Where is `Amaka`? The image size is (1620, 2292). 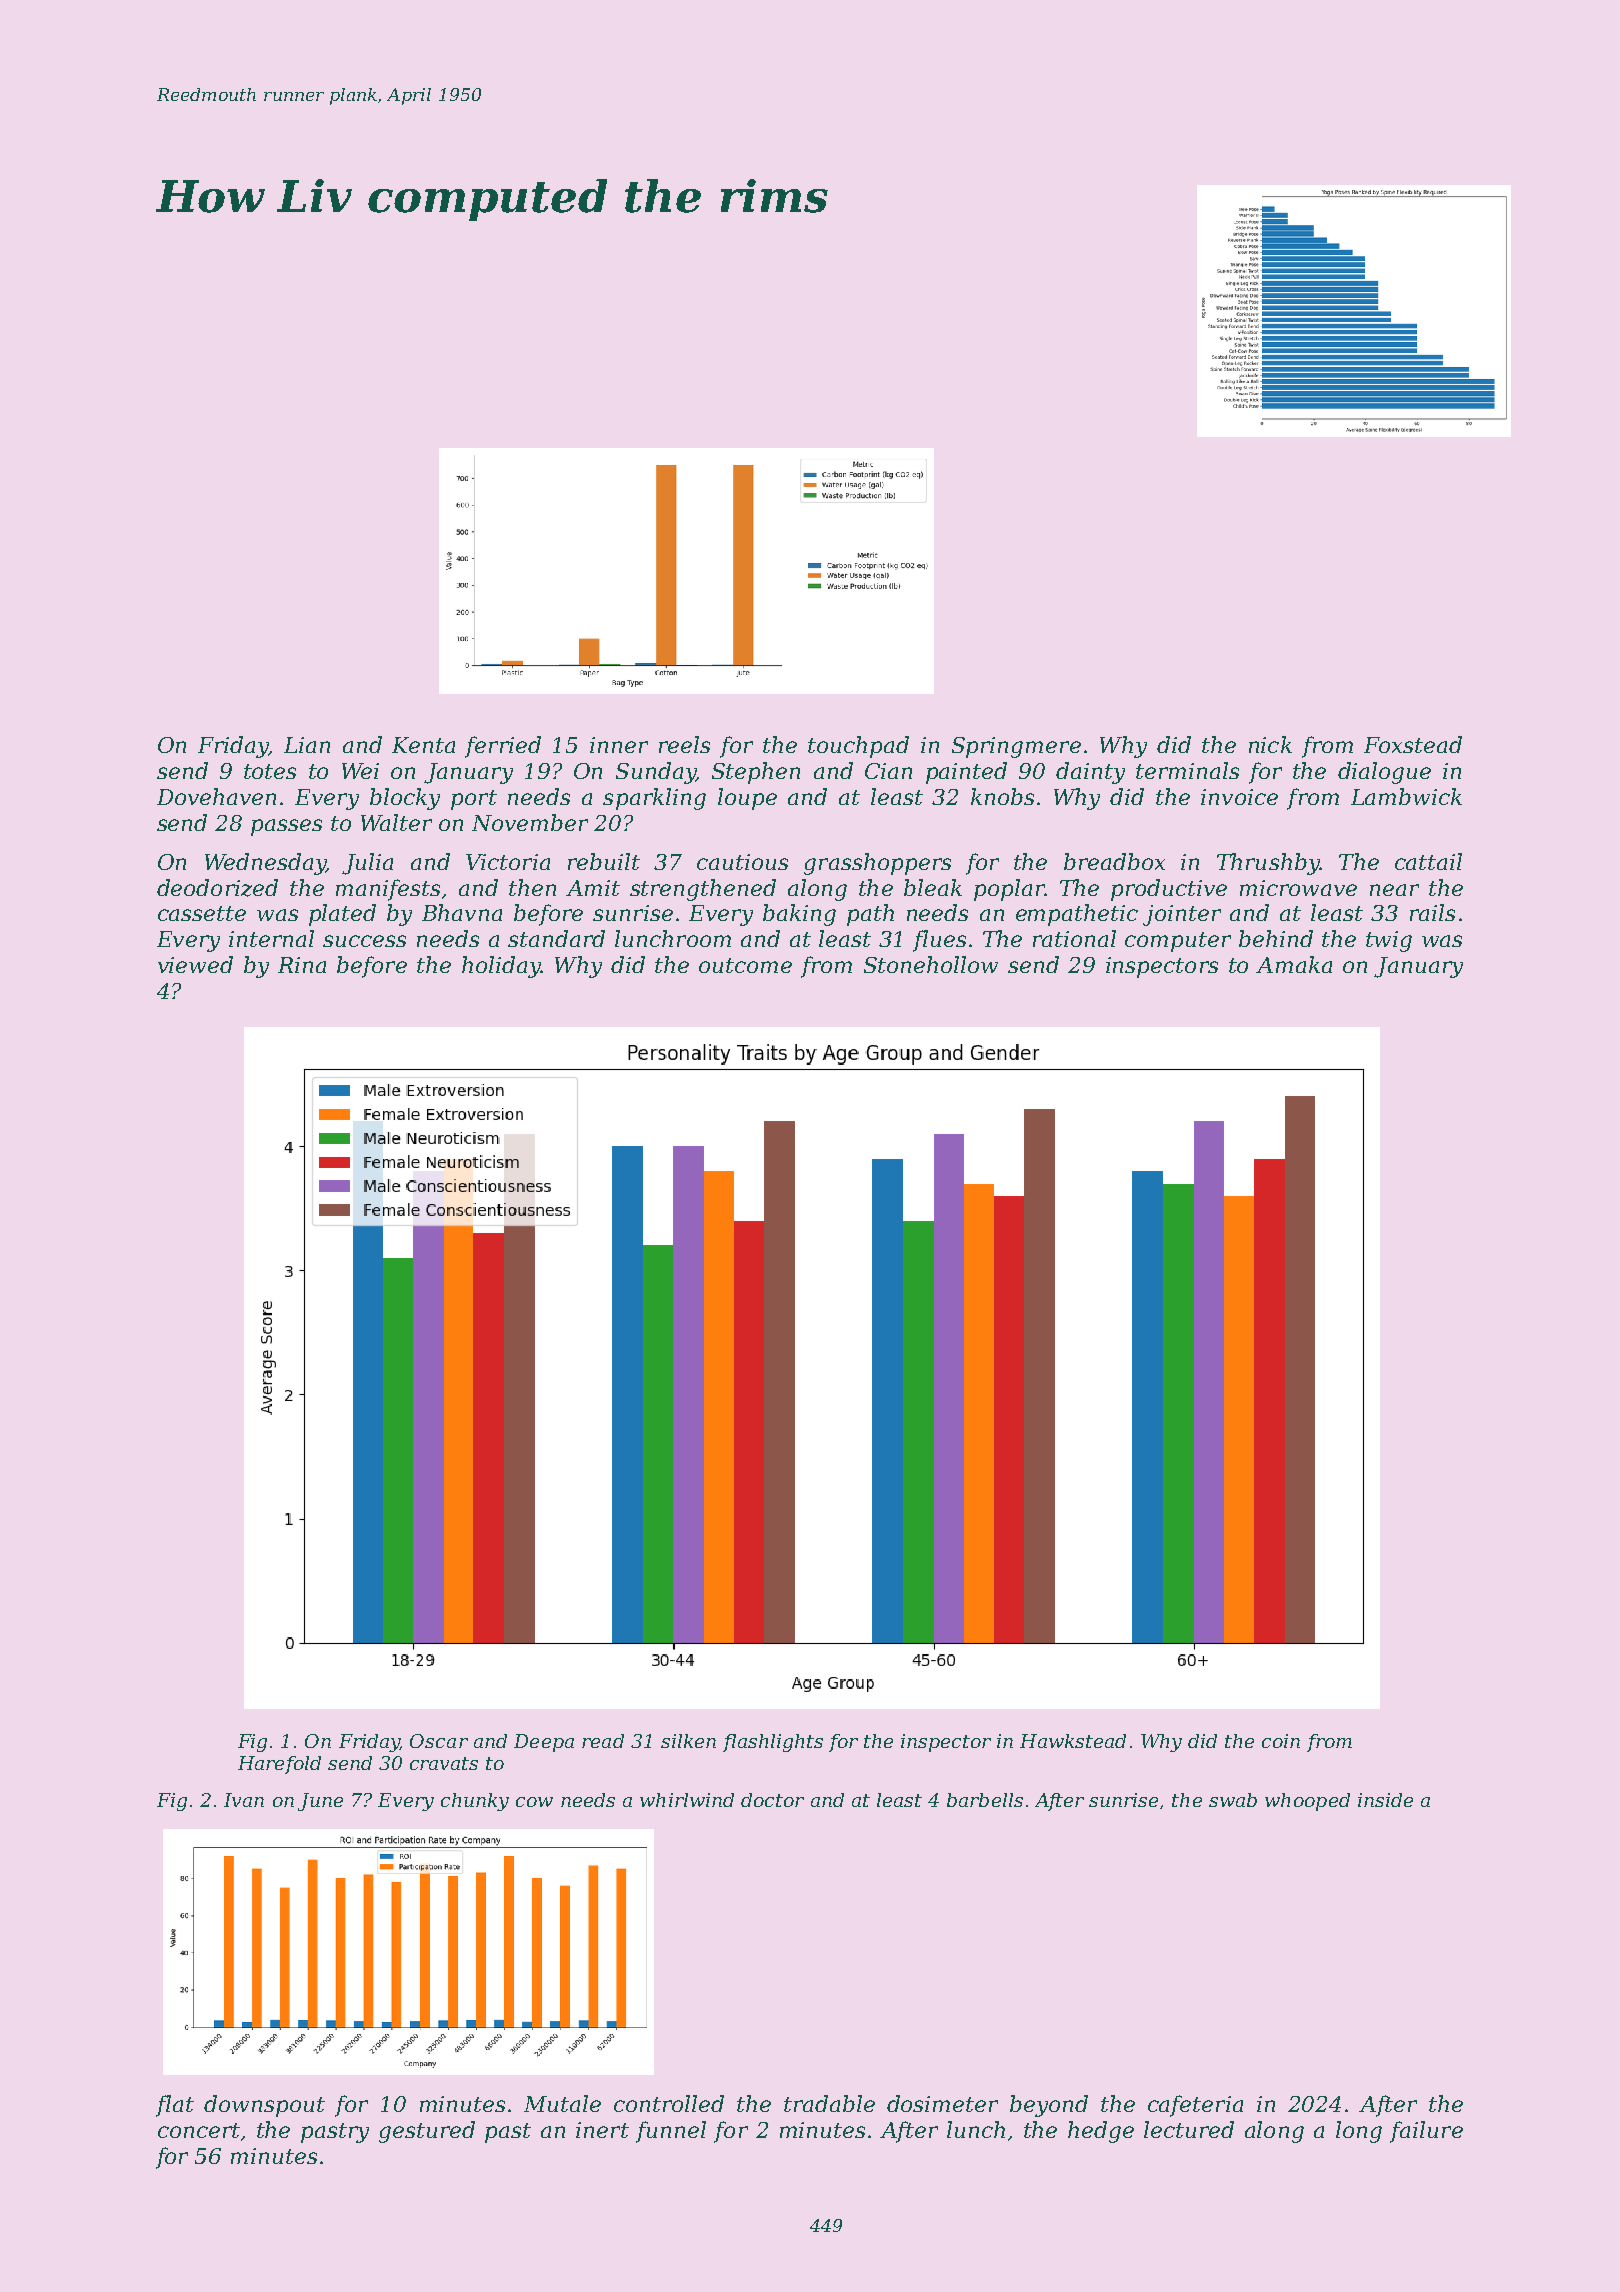
Amaka is located at coordinates (1294, 964).
